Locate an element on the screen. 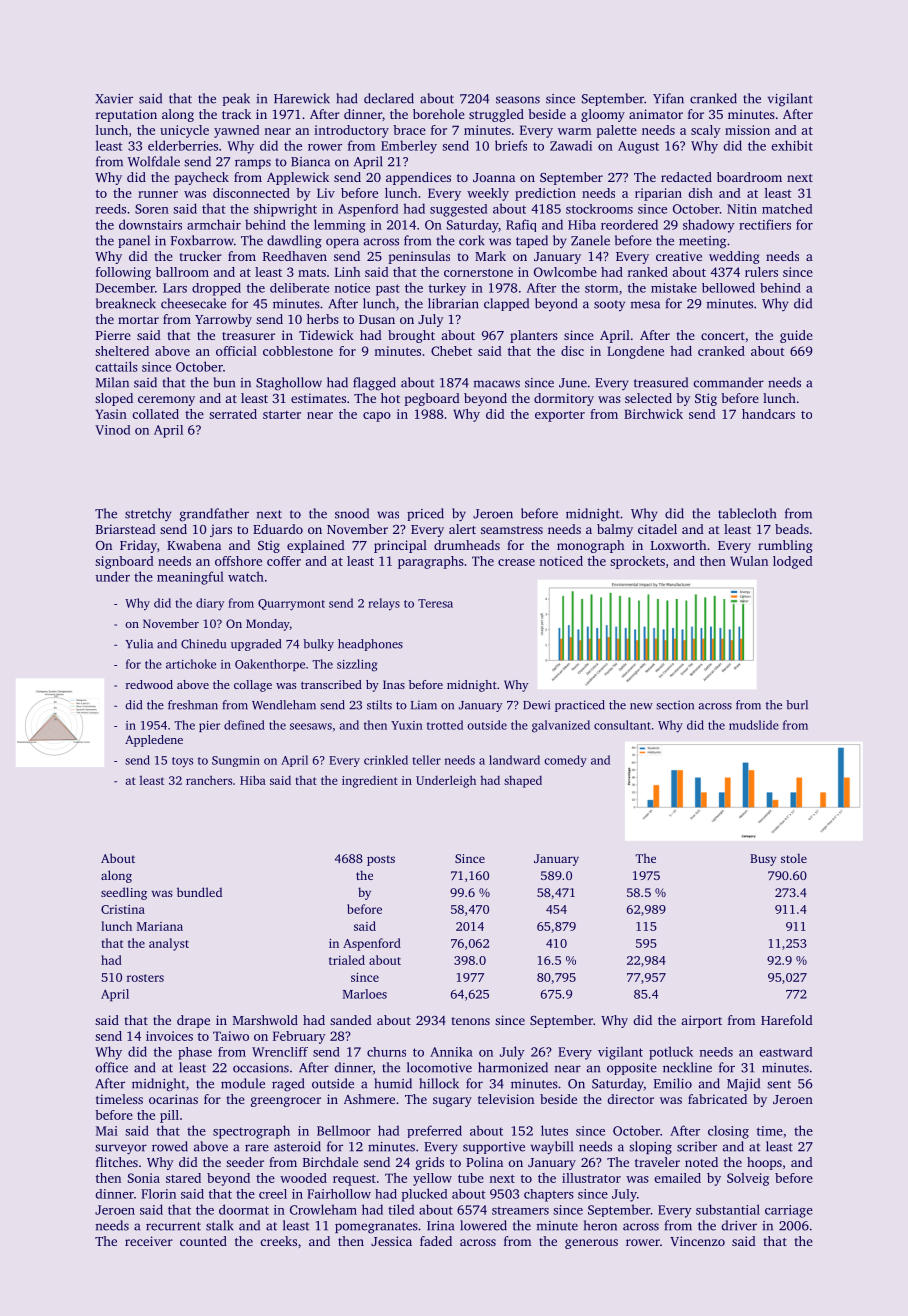 This screenshot has width=908, height=1316. posts is located at coordinates (381, 860).
